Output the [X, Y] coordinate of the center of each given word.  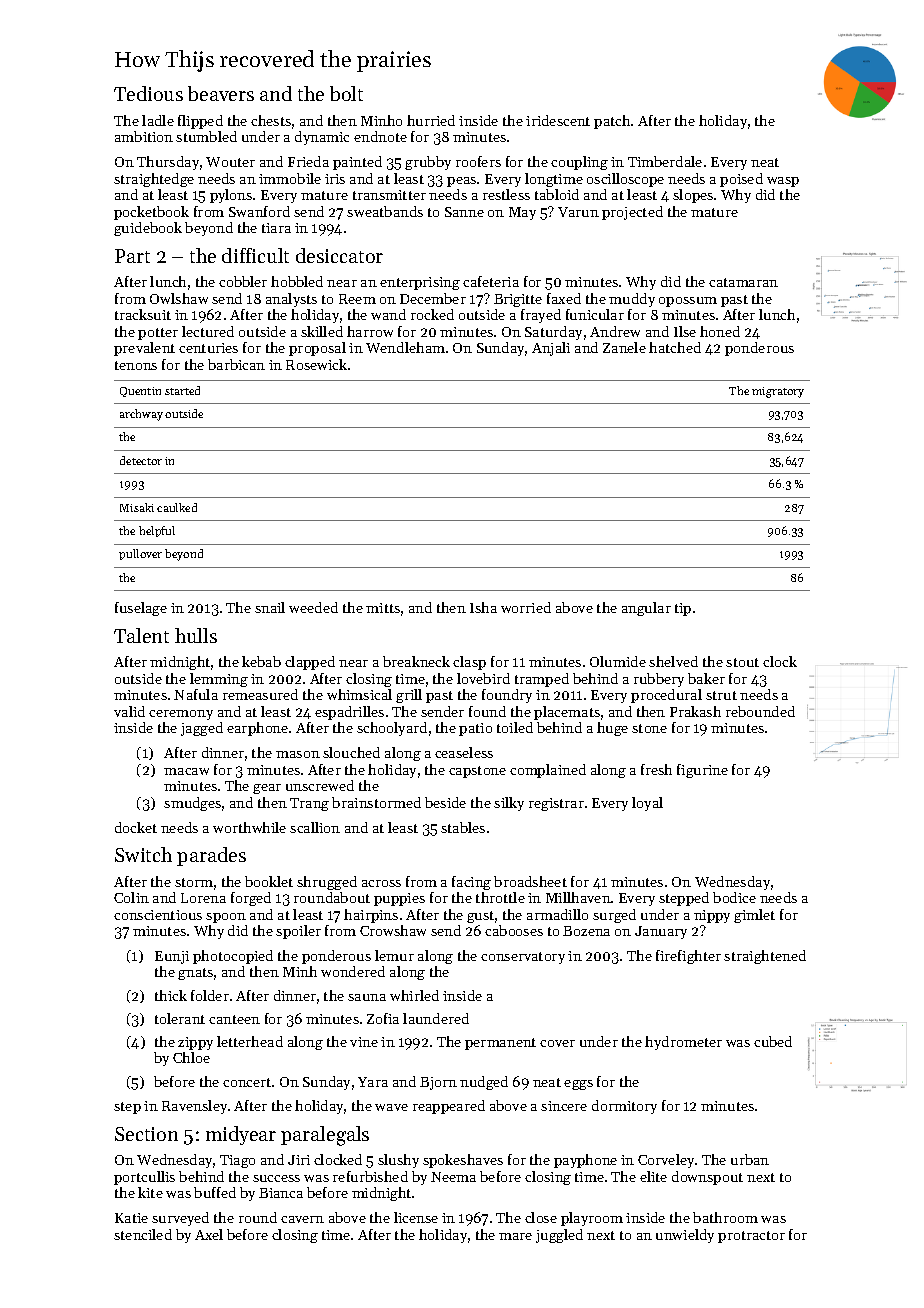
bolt [346, 93]
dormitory [624, 1107]
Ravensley [194, 1107]
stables [463, 827]
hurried [431, 120]
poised [741, 180]
